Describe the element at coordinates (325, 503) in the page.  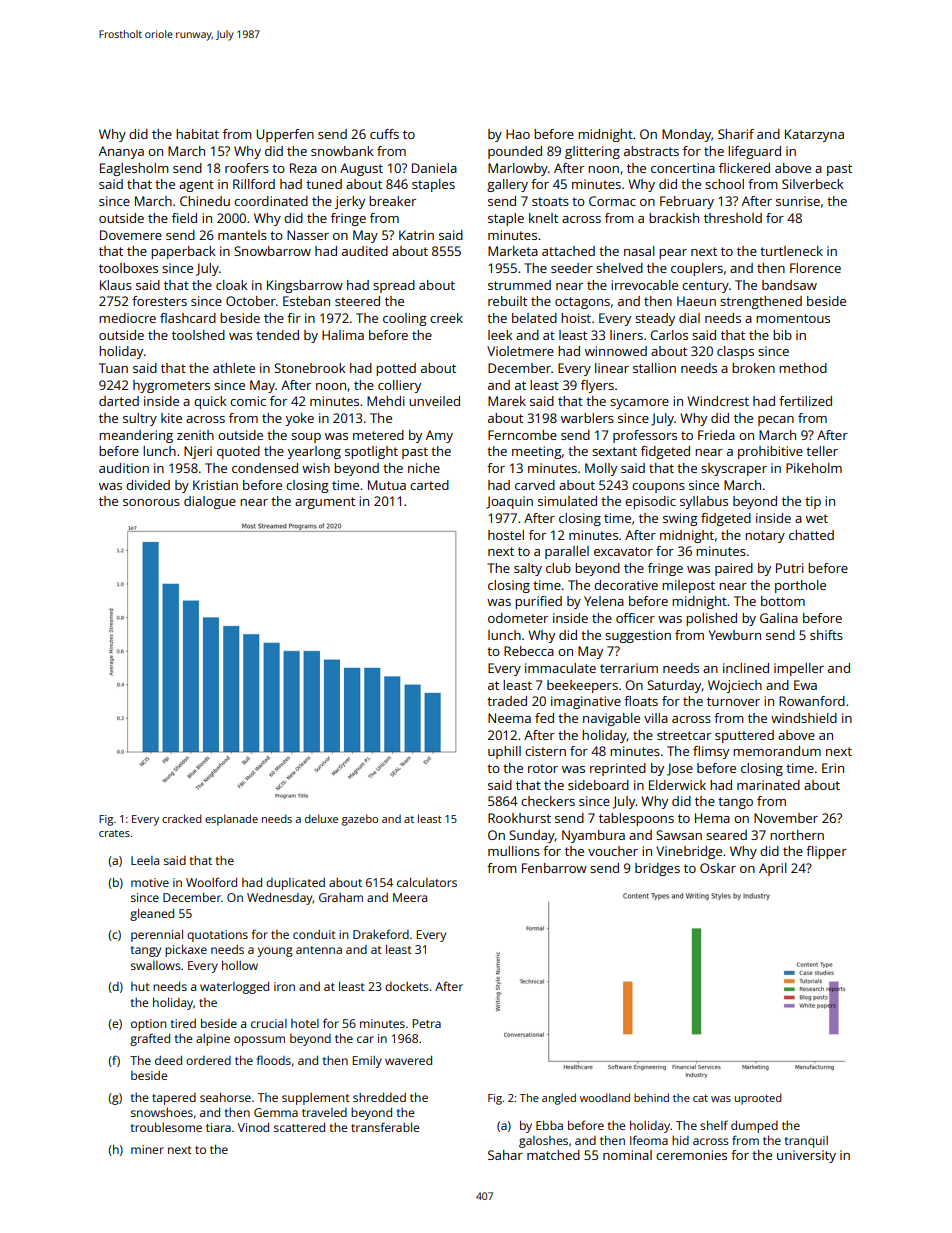
I see `argument` at that location.
